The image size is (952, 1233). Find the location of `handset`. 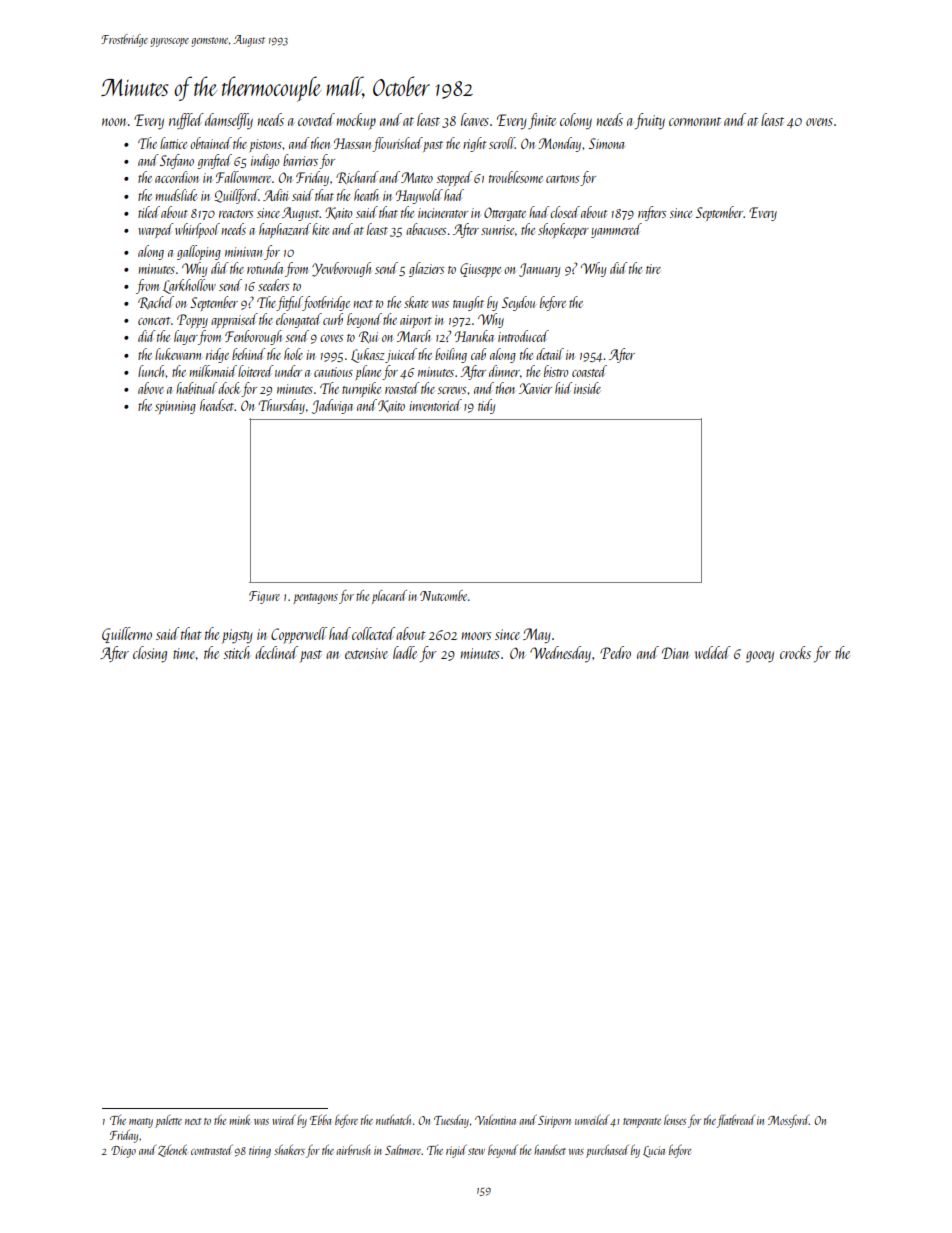

handset is located at coordinates (550, 1149).
